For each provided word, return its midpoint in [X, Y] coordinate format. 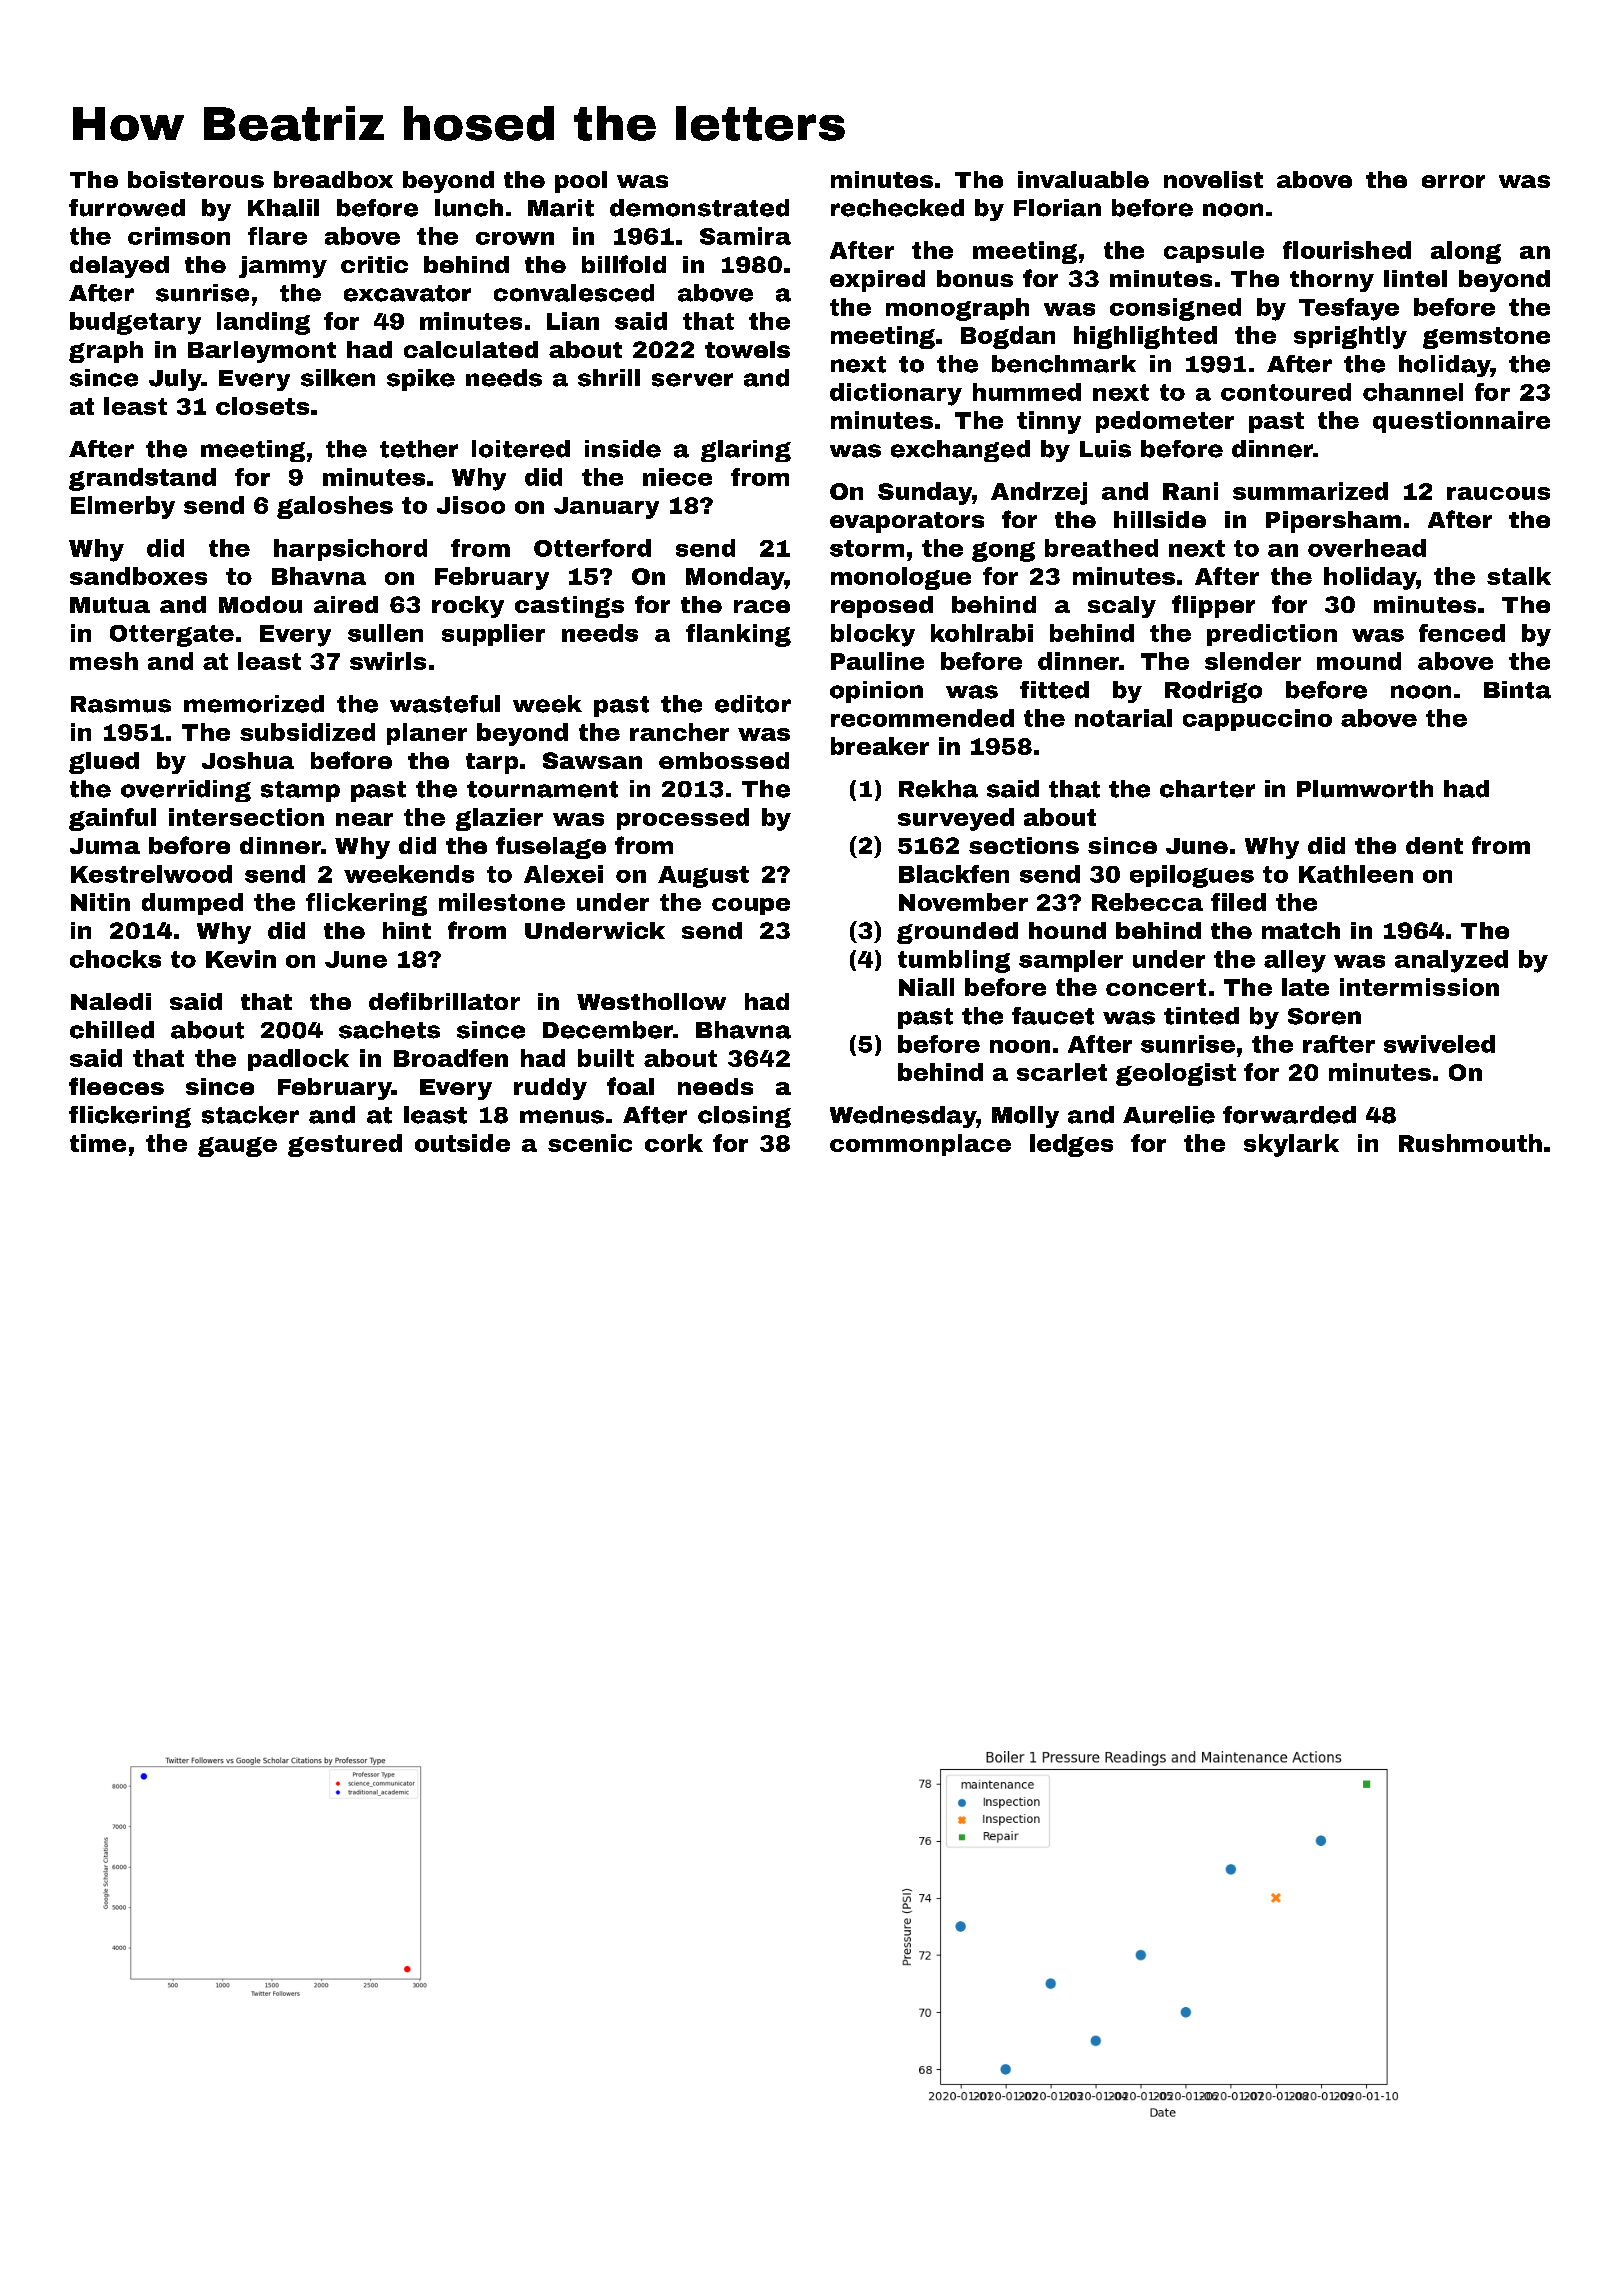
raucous [1498, 493]
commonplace [920, 1145]
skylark [1291, 1145]
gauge [237, 1147]
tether [419, 449]
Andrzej [1039, 493]
